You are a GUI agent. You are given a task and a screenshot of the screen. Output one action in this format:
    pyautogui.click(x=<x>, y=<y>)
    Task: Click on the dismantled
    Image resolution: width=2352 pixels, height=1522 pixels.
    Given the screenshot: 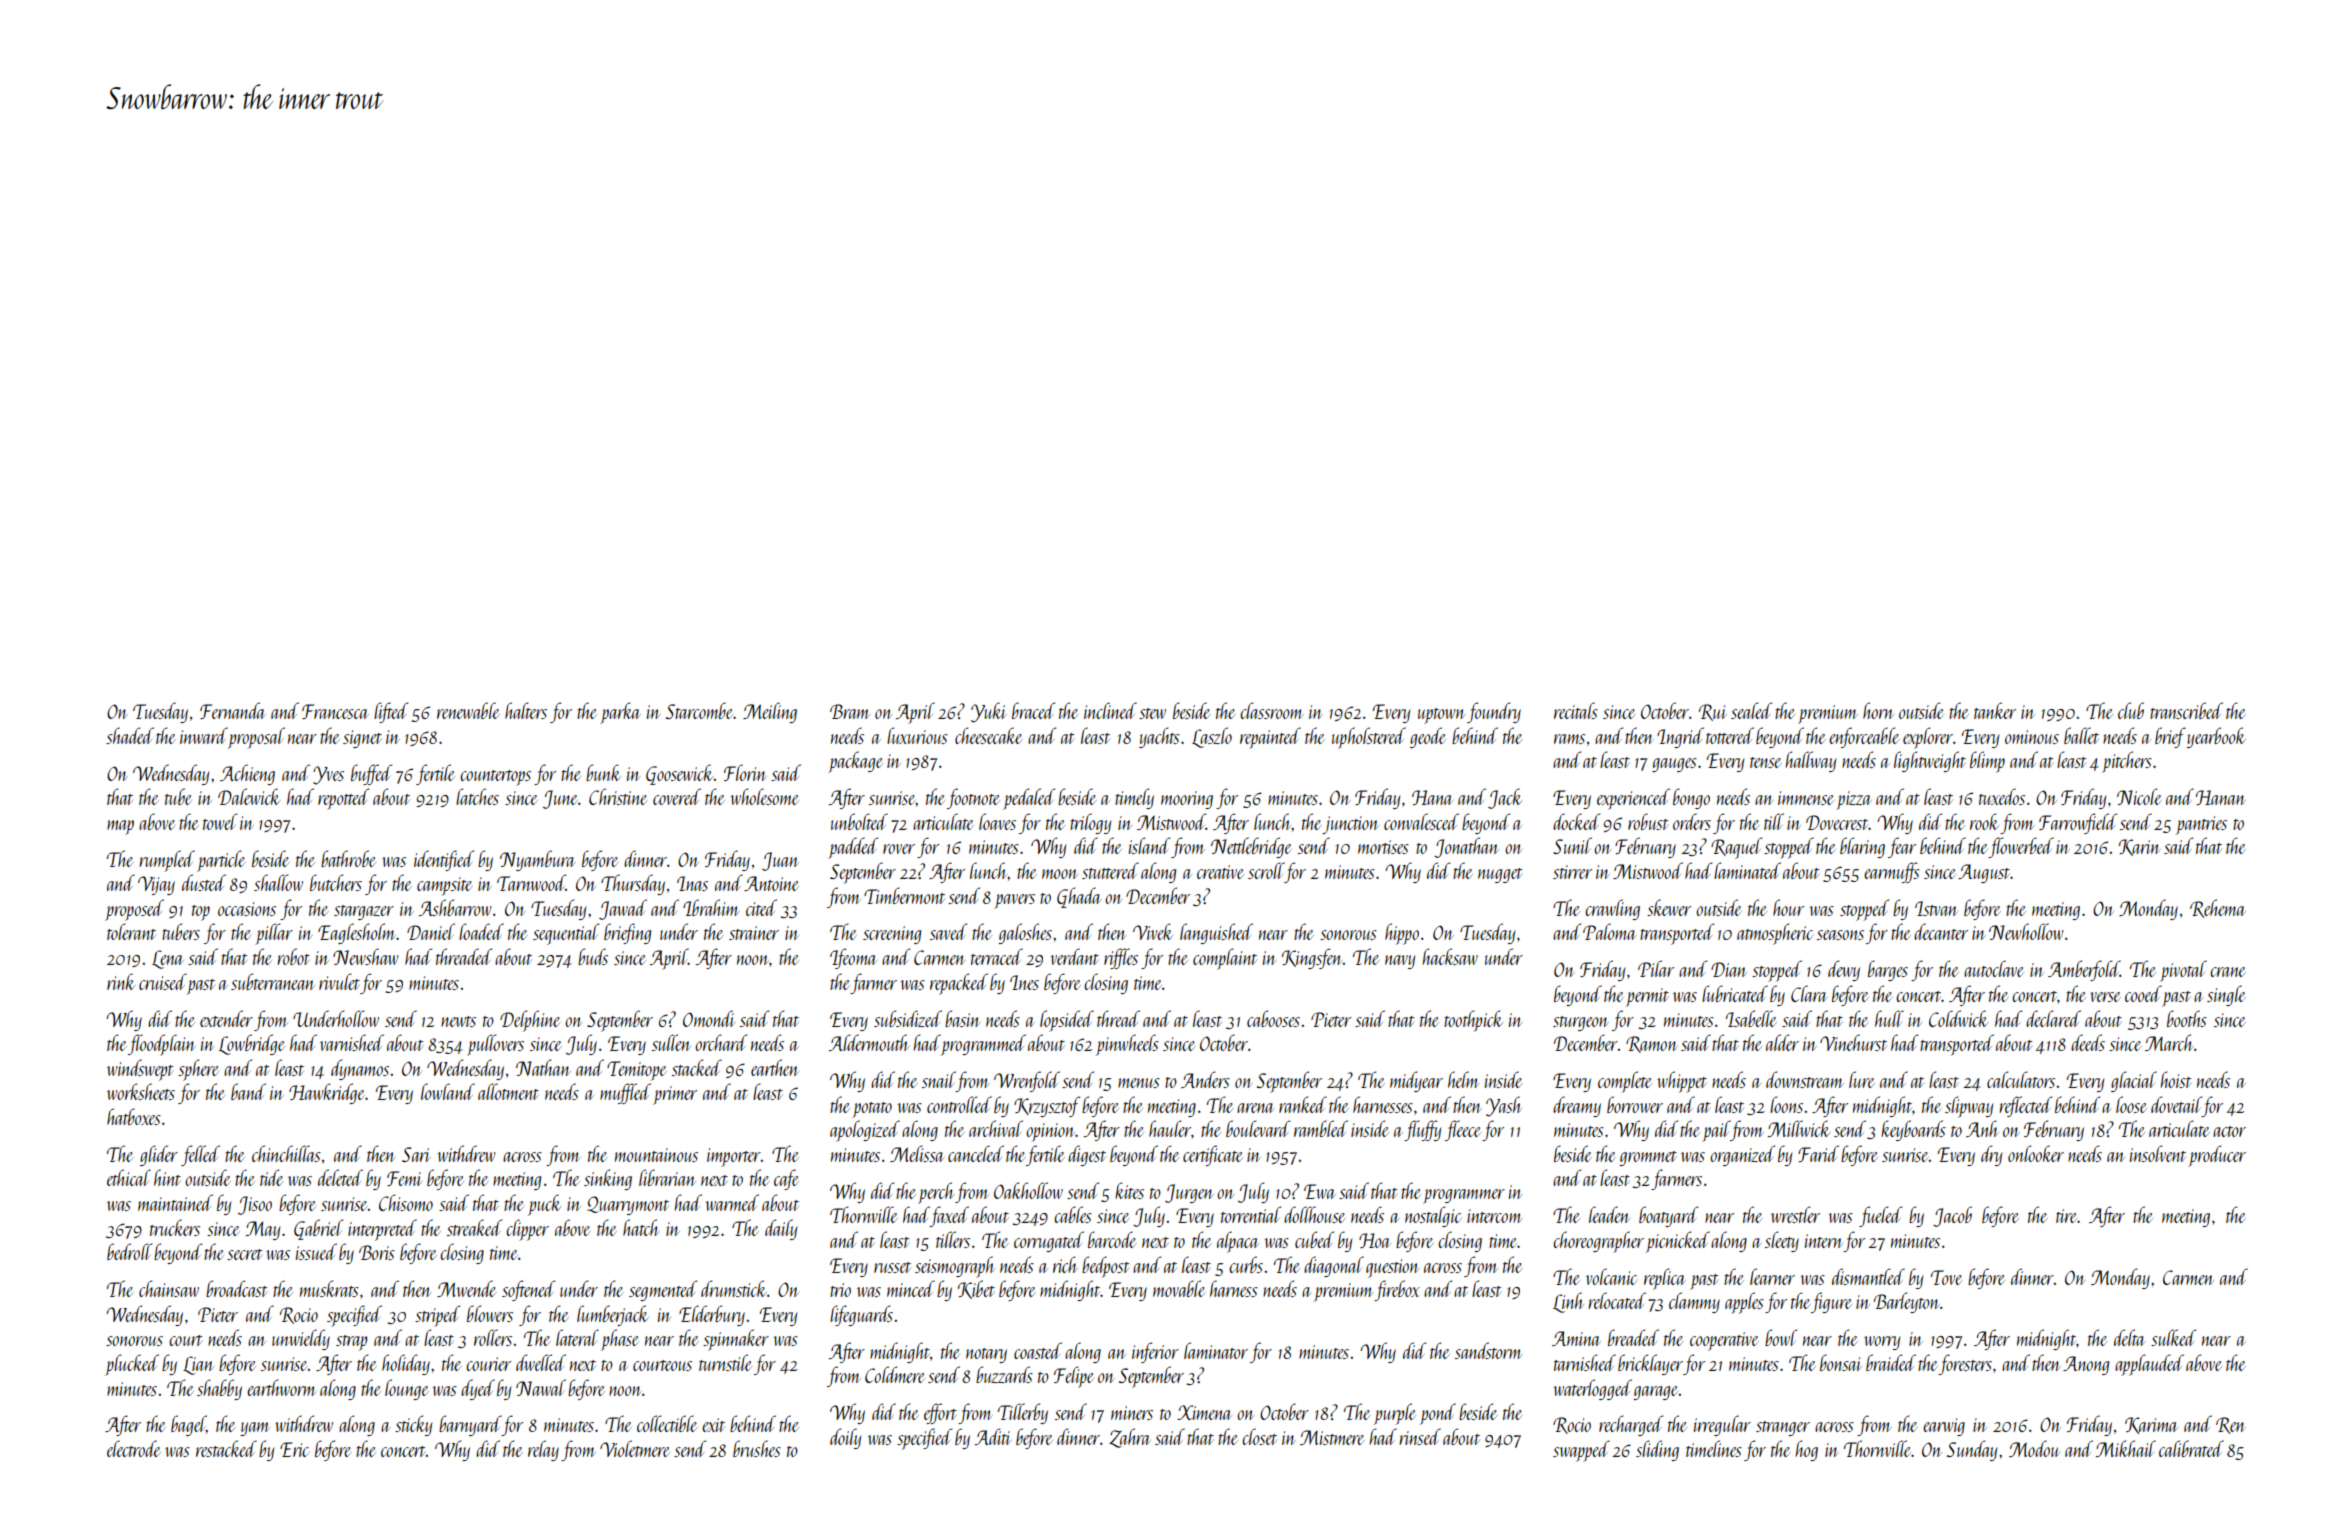 What is the action you would take?
    pyautogui.click(x=1868, y=1276)
